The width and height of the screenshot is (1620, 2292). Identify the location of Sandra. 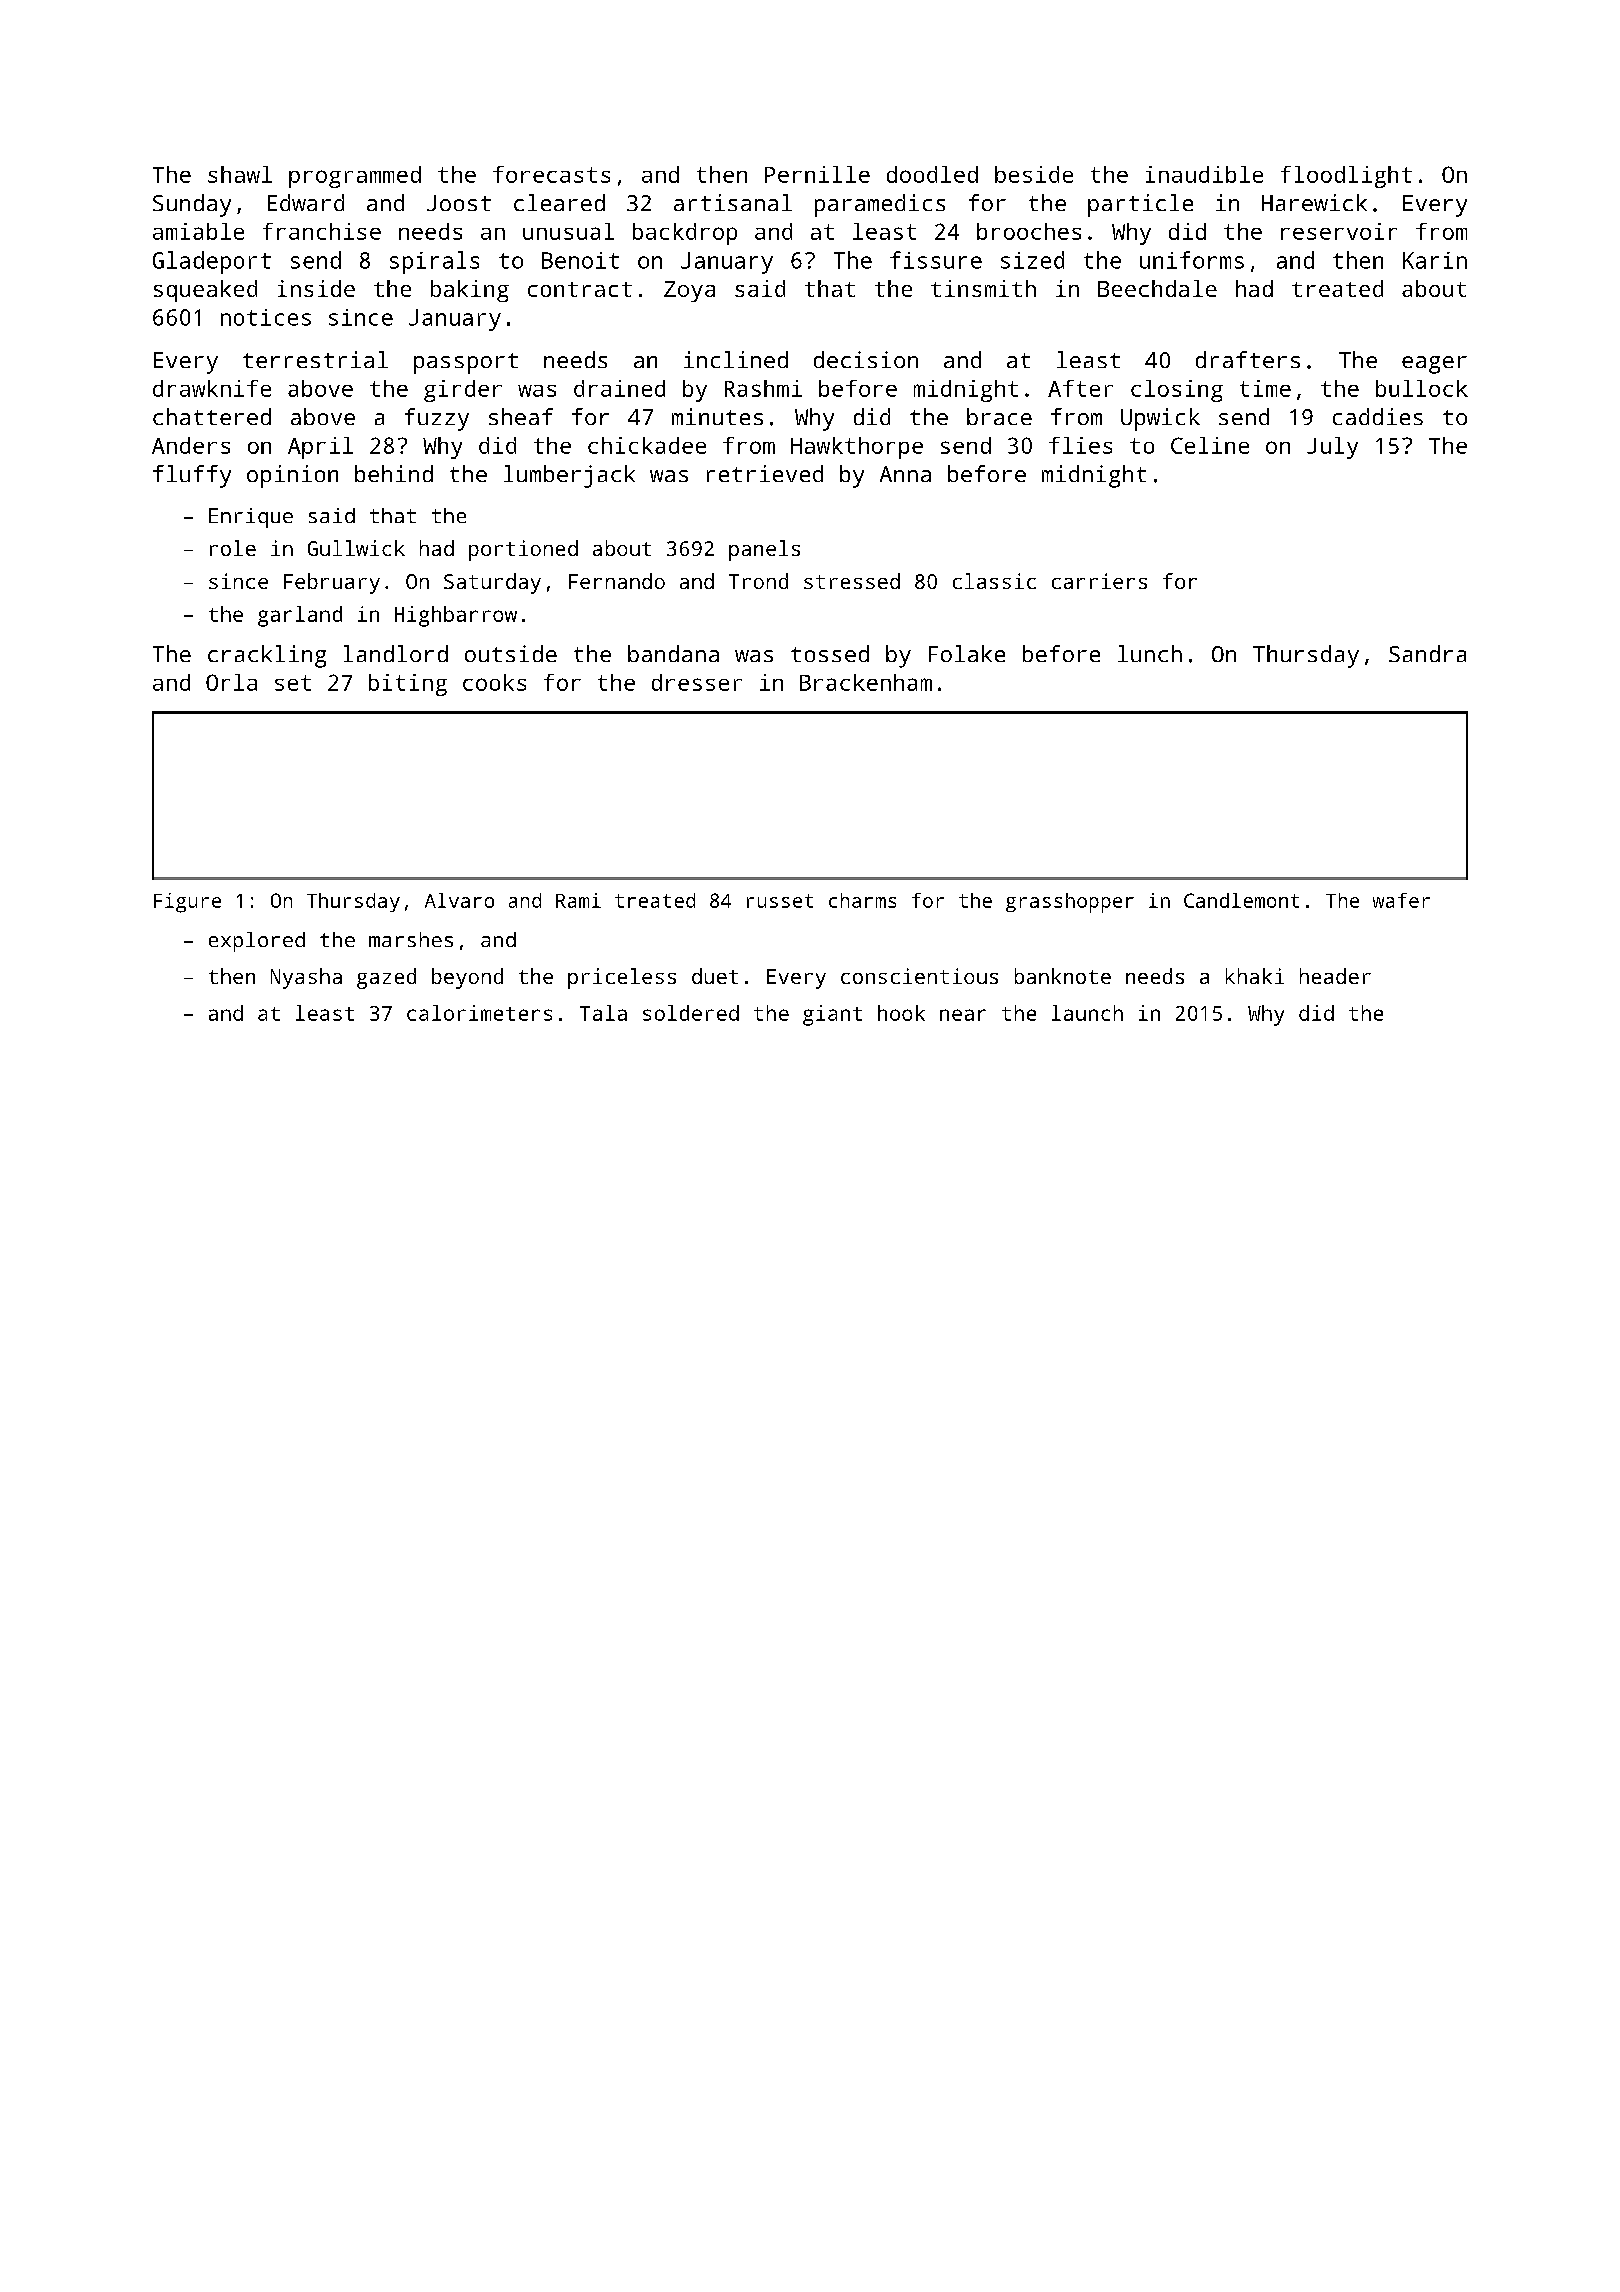
(1427, 653).
